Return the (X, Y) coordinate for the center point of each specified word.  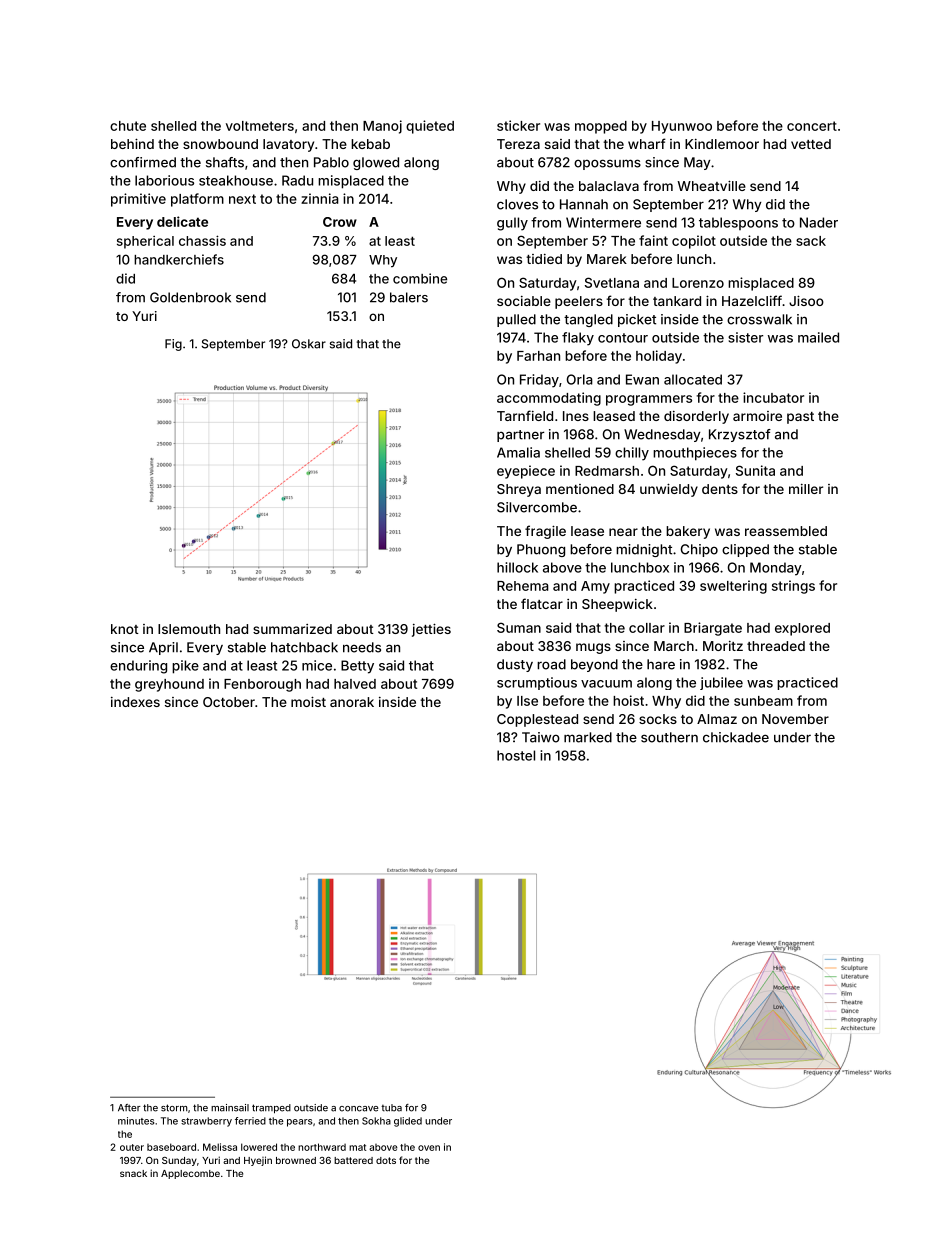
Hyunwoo (682, 127)
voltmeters (260, 126)
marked (588, 737)
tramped (271, 1109)
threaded (776, 646)
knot (125, 629)
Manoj (382, 127)
